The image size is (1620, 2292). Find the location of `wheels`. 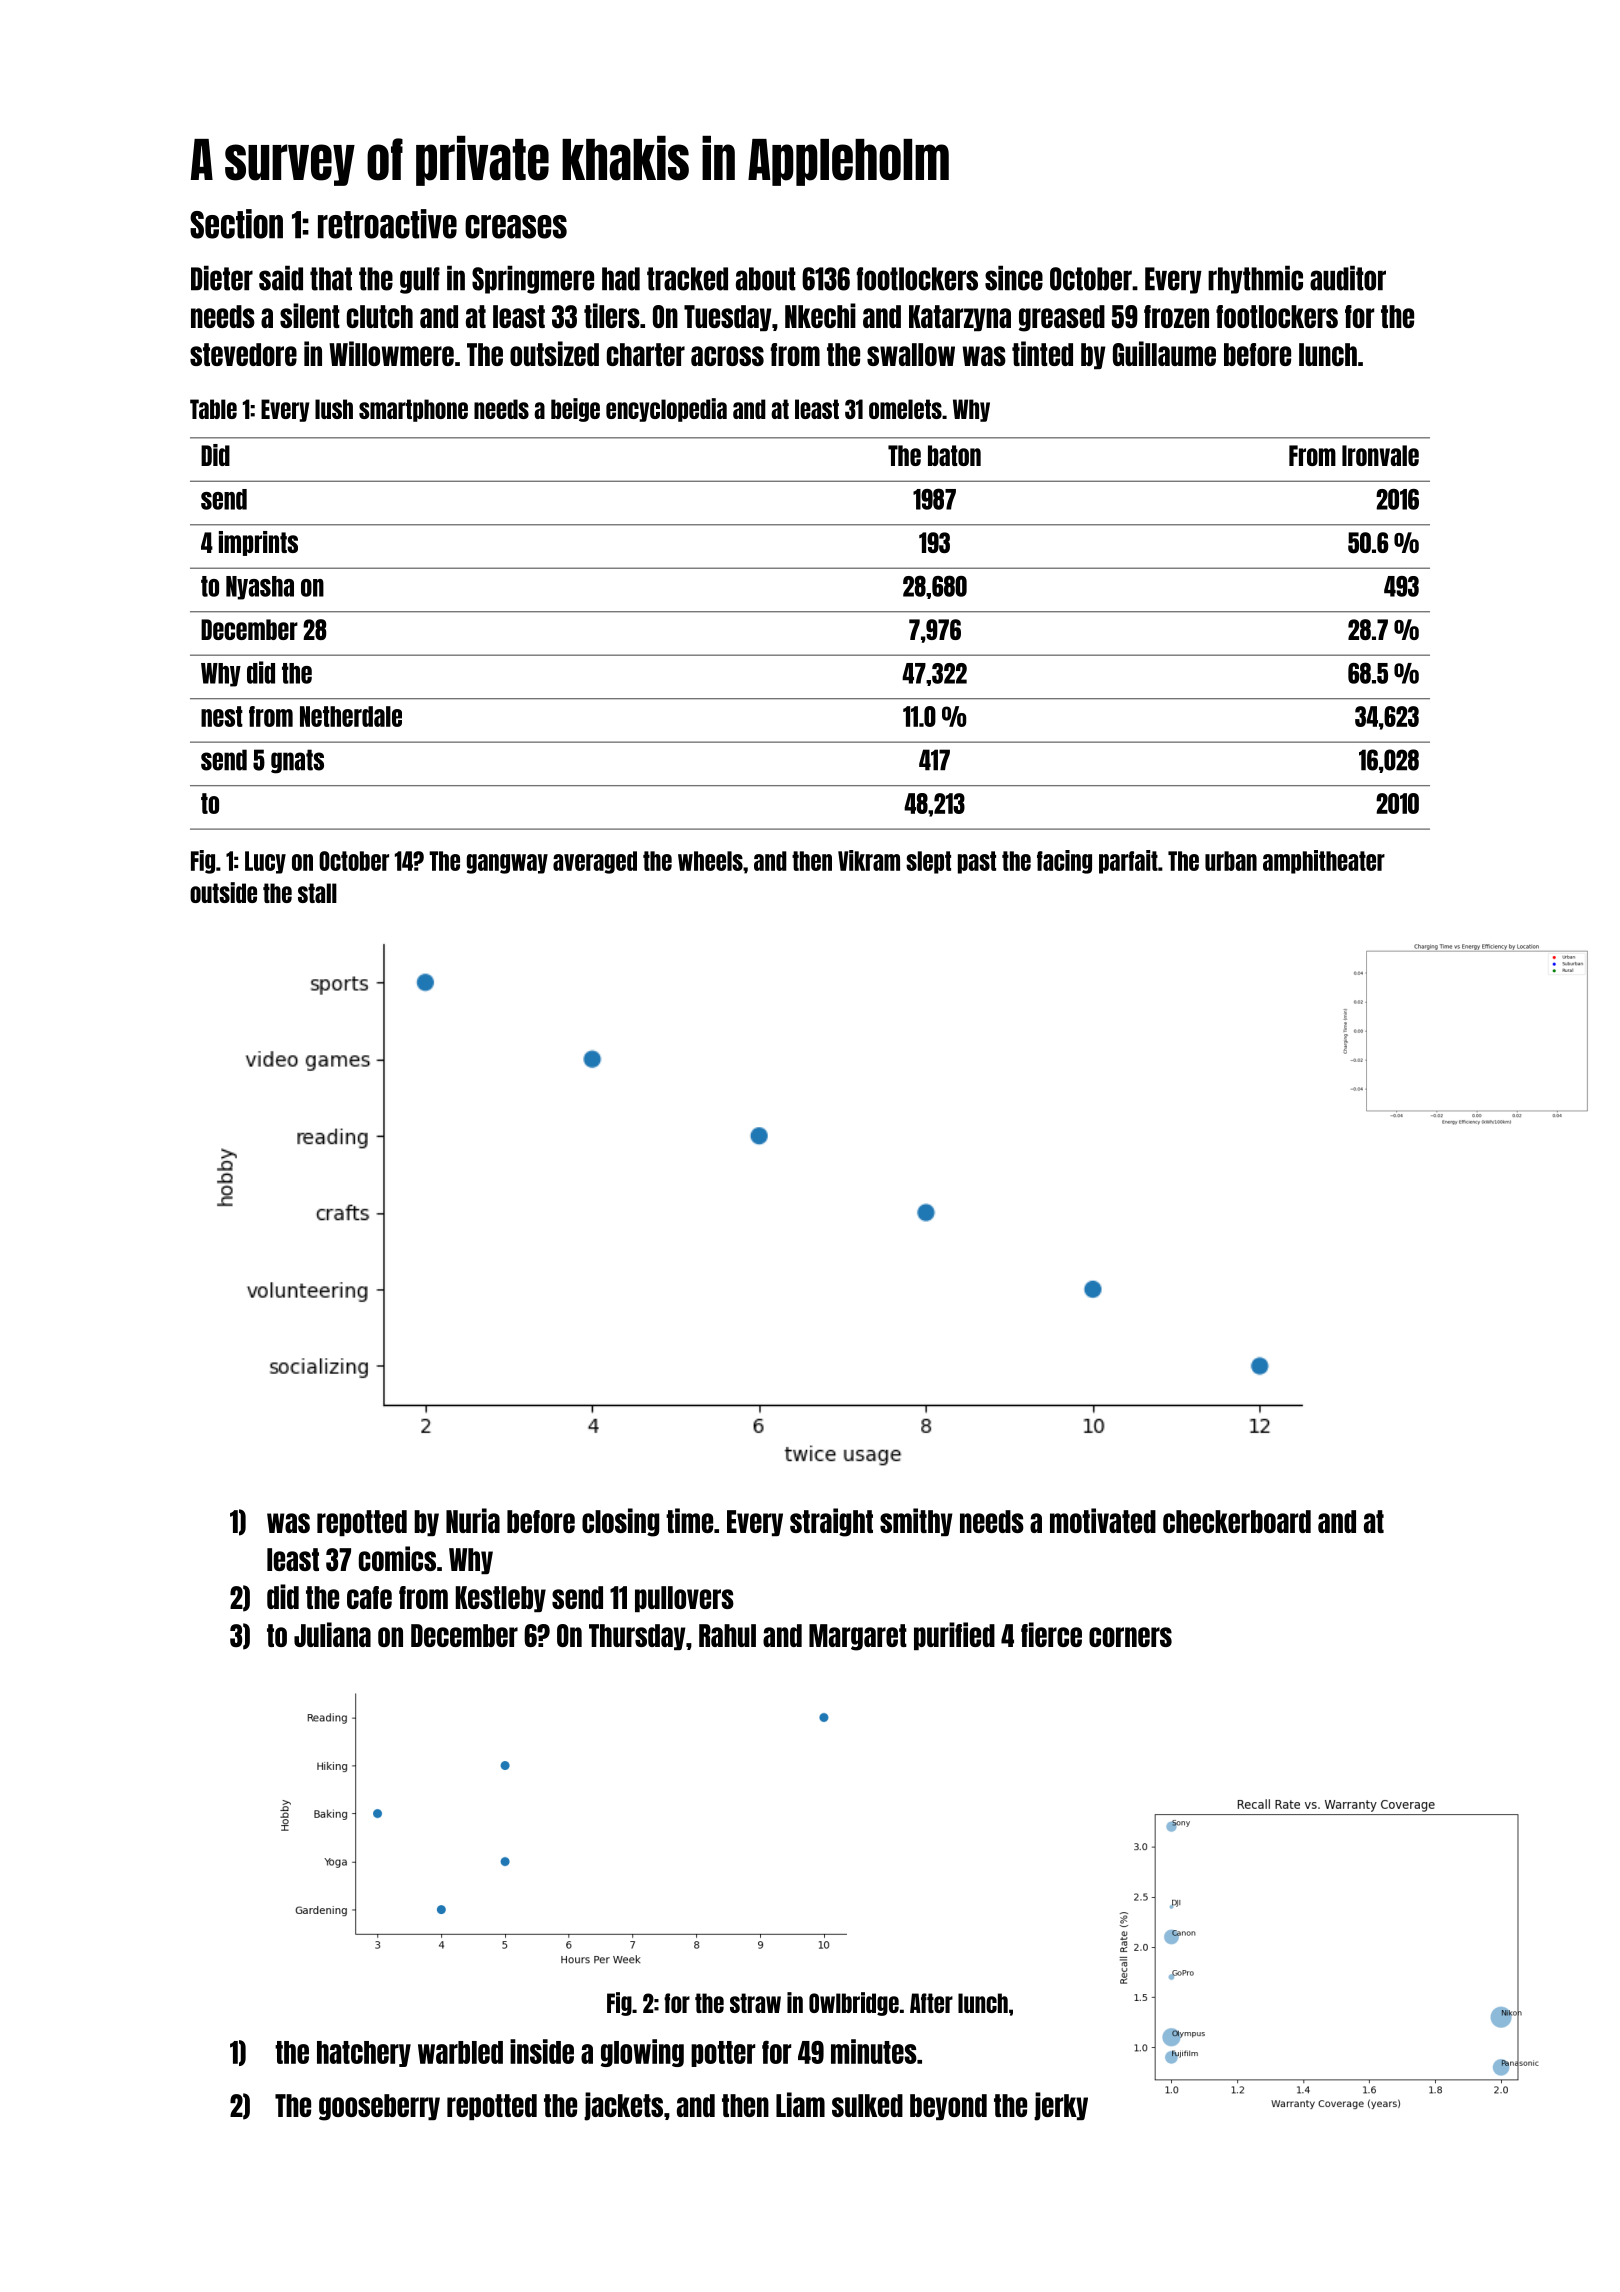

wheels is located at coordinates (710, 861).
